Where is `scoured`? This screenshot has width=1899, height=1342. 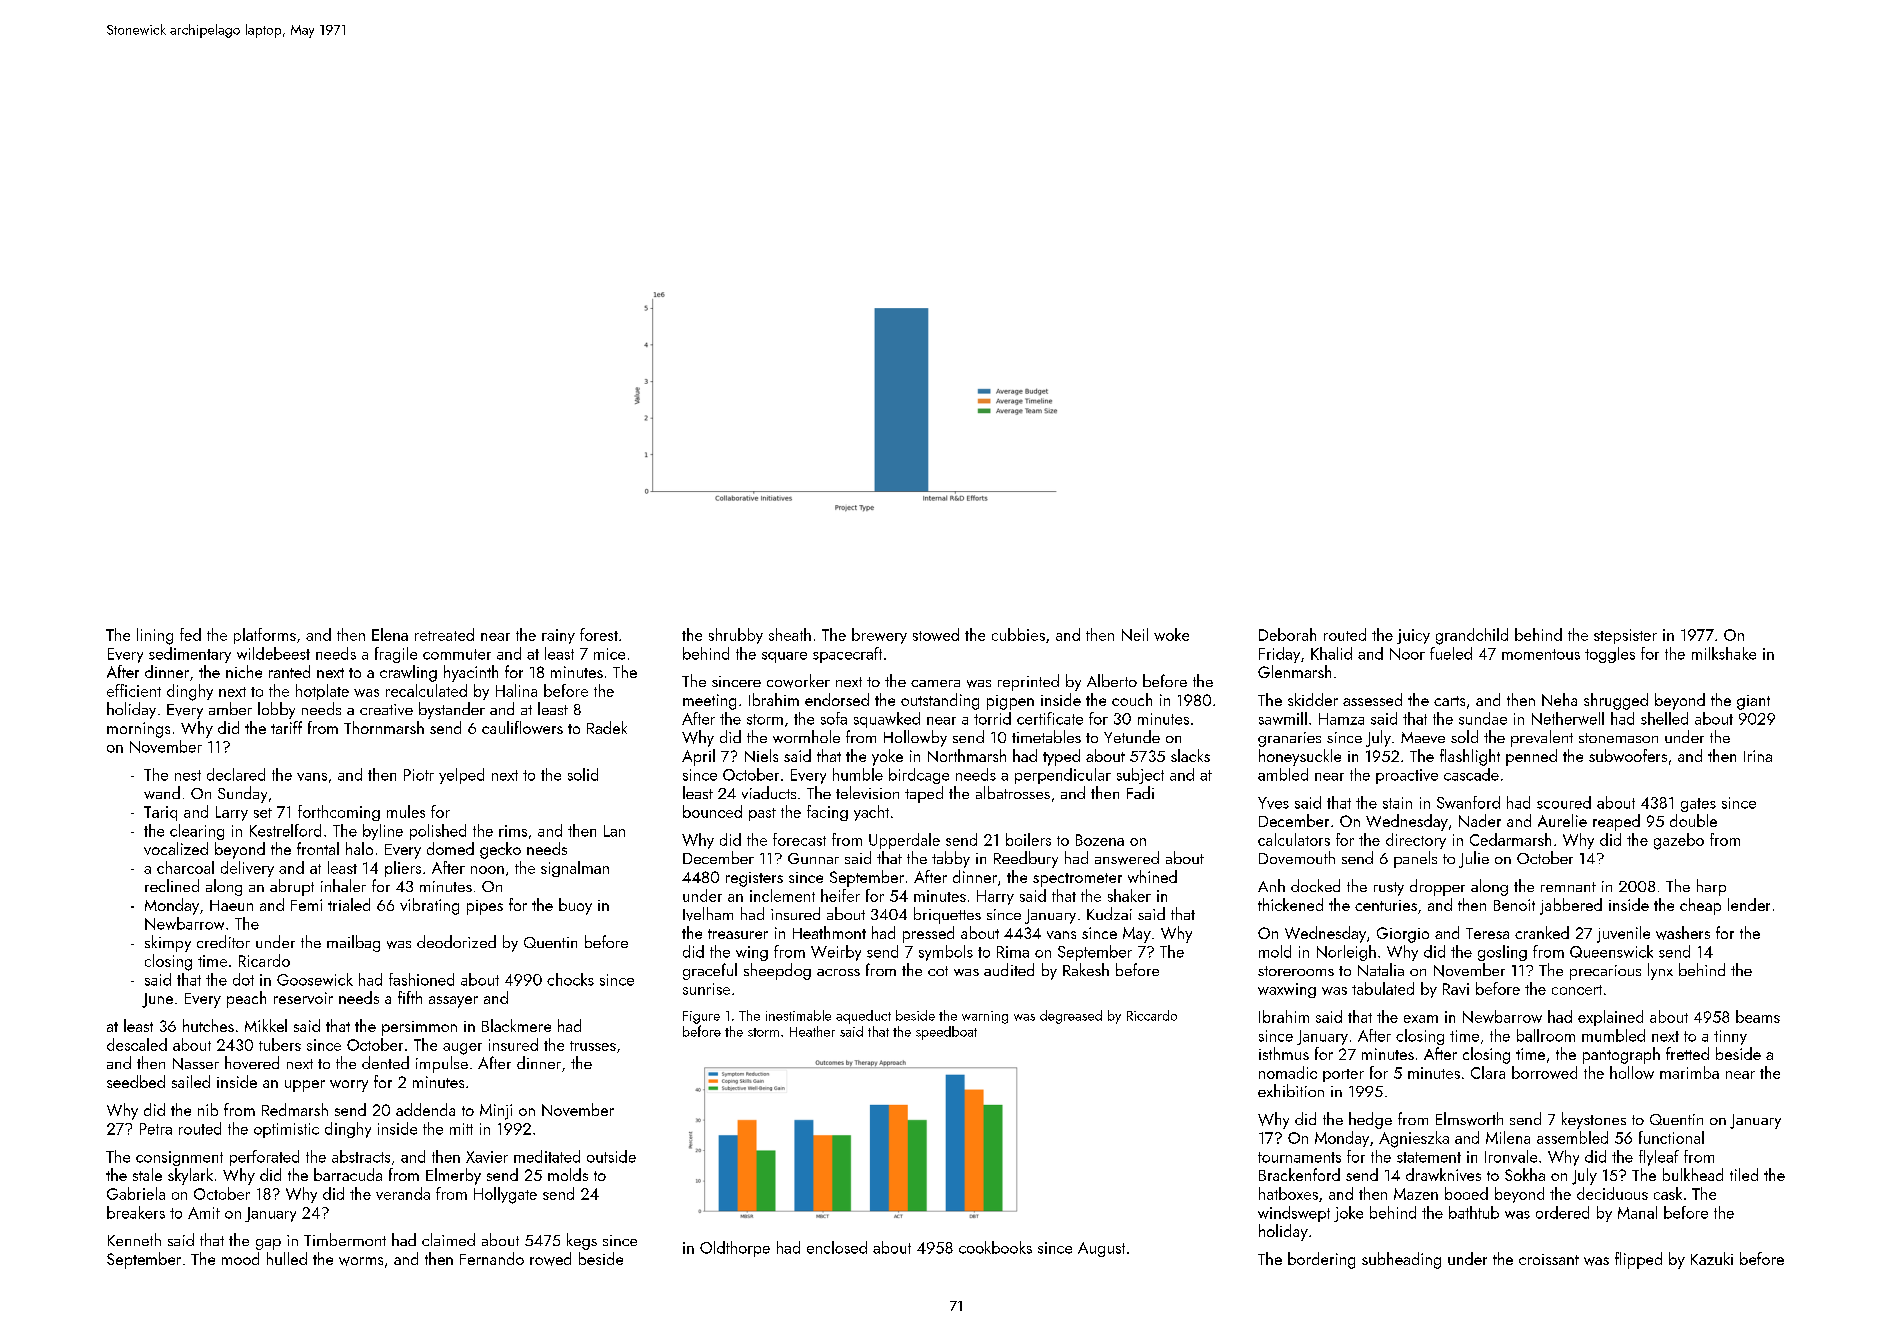
scoured is located at coordinates (1564, 802).
